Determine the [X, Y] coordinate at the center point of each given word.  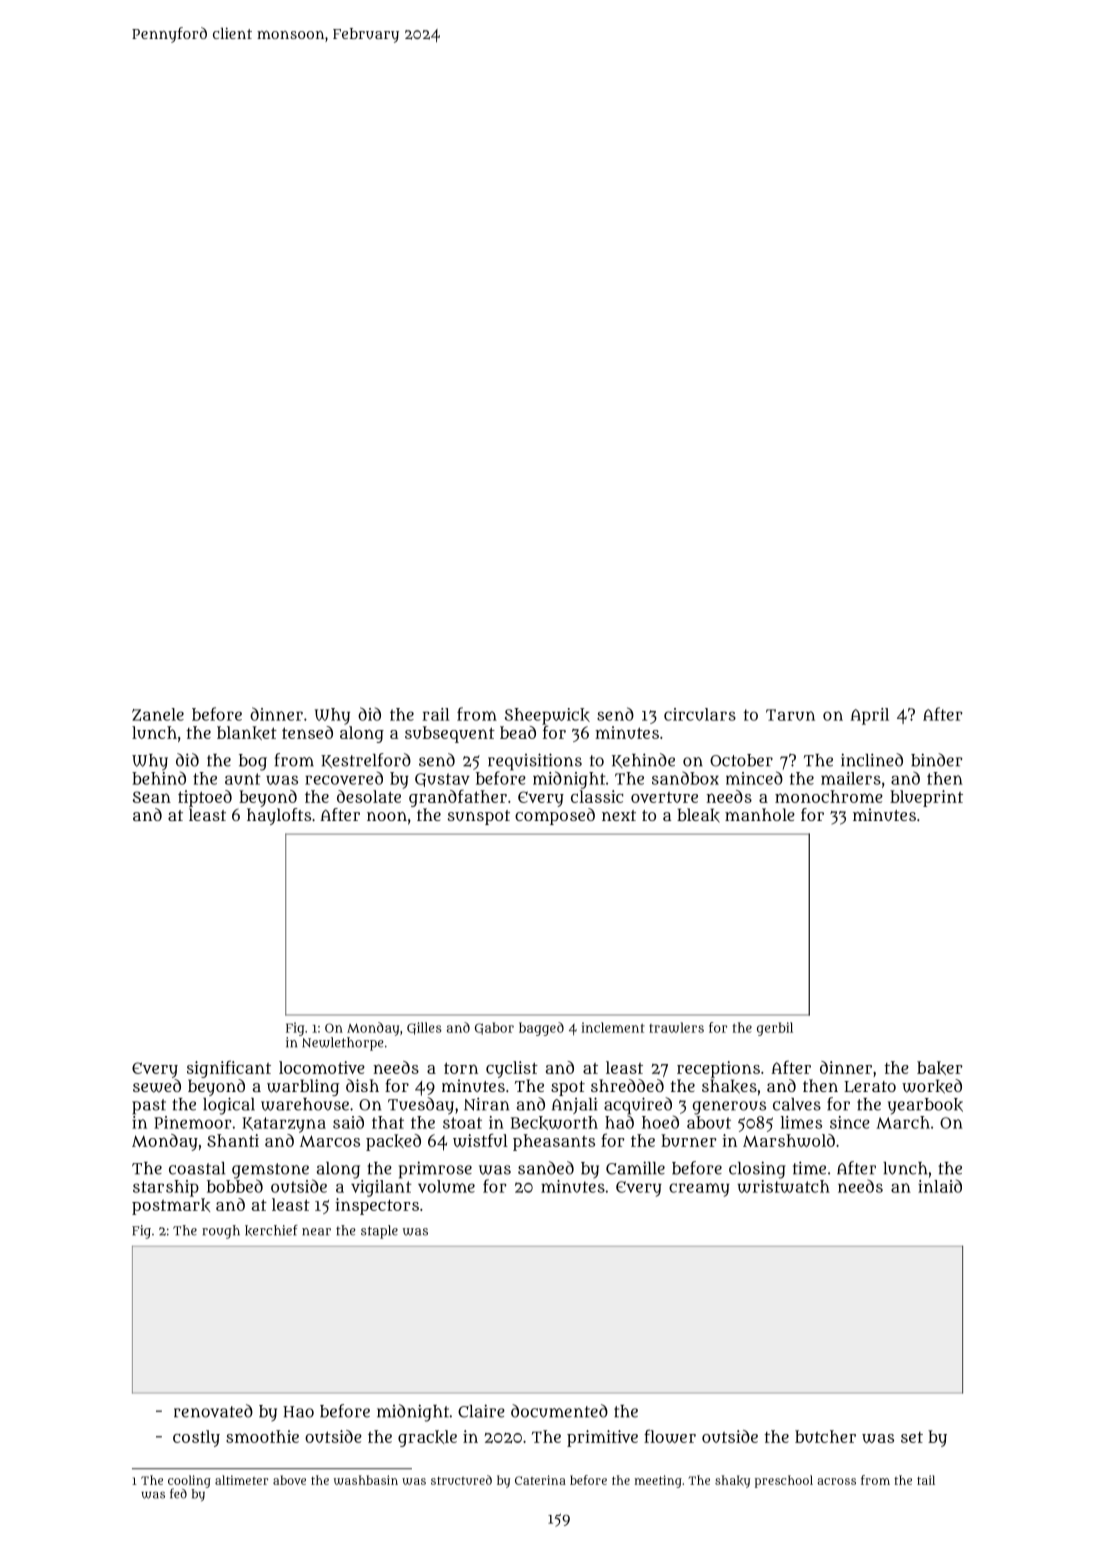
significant [229, 1069]
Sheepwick [547, 716]
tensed [307, 732]
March [903, 1122]
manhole [760, 814]
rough [221, 1232]
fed [178, 1493]
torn [461, 1068]
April [870, 716]
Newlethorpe [343, 1044]
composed [555, 816]
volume [446, 1186]
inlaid [940, 1186]
